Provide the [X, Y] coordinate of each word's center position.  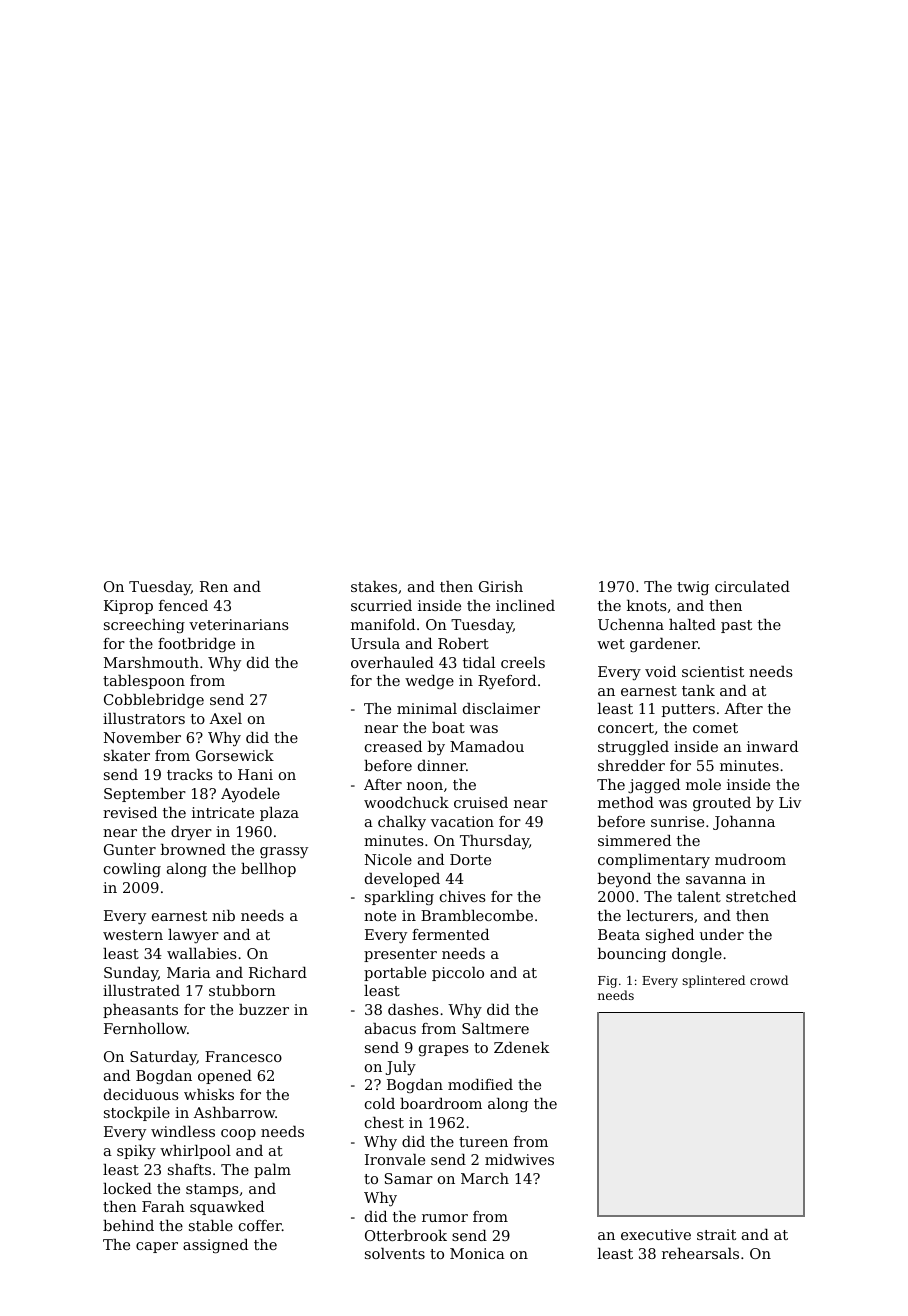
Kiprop [128, 607]
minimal [427, 708]
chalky [402, 823]
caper [157, 1247]
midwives [519, 1159]
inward [772, 746]
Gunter [130, 849]
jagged [654, 786]
